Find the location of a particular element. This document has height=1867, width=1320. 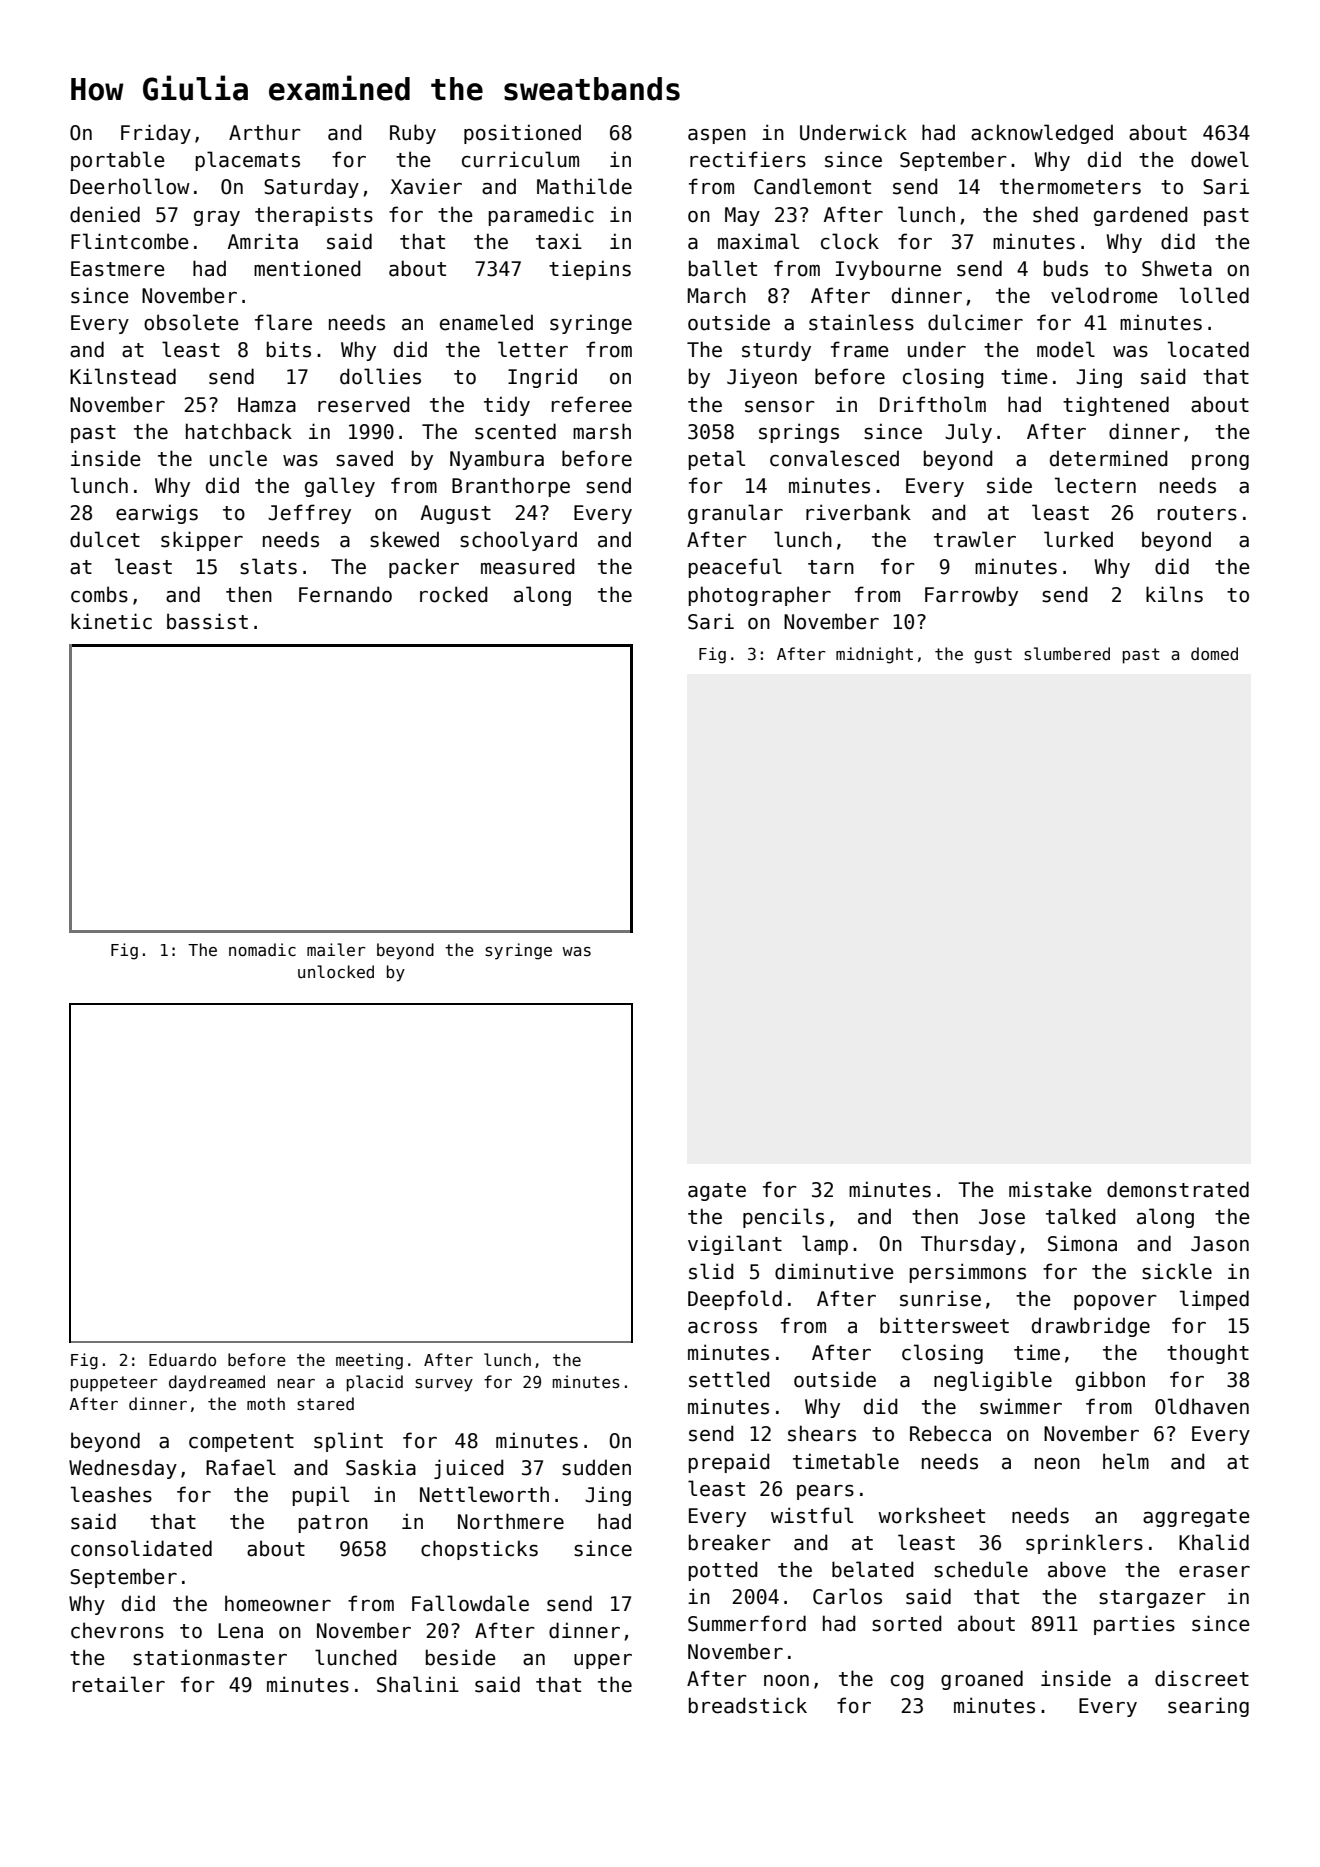

rocked is located at coordinates (453, 594).
